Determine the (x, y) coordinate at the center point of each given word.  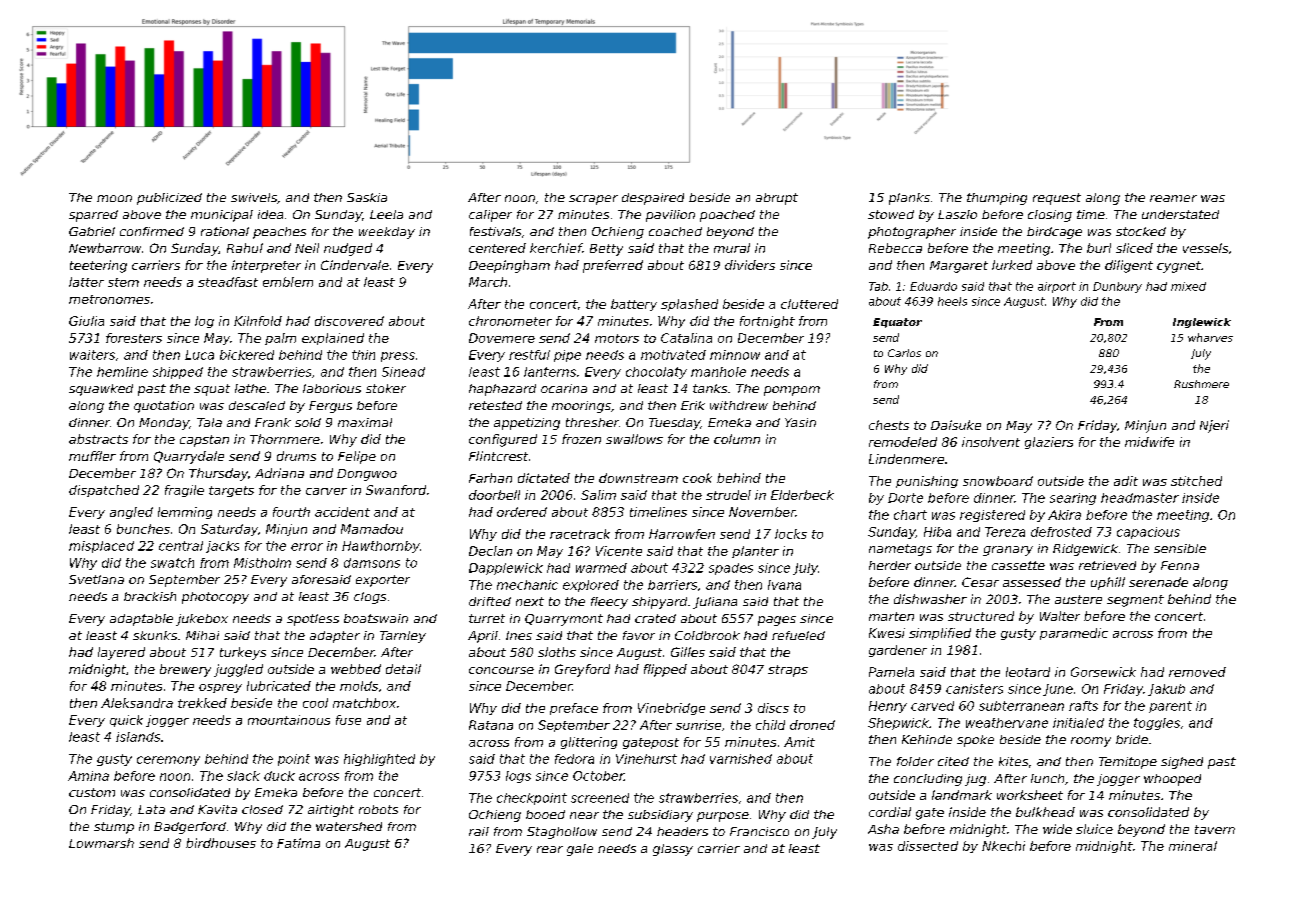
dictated (544, 478)
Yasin (800, 422)
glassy (673, 850)
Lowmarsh (101, 843)
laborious (332, 388)
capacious (1148, 533)
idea (270, 214)
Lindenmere (906, 459)
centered (497, 248)
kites (1013, 761)
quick (126, 721)
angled (131, 513)
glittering (589, 743)
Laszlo (957, 214)
